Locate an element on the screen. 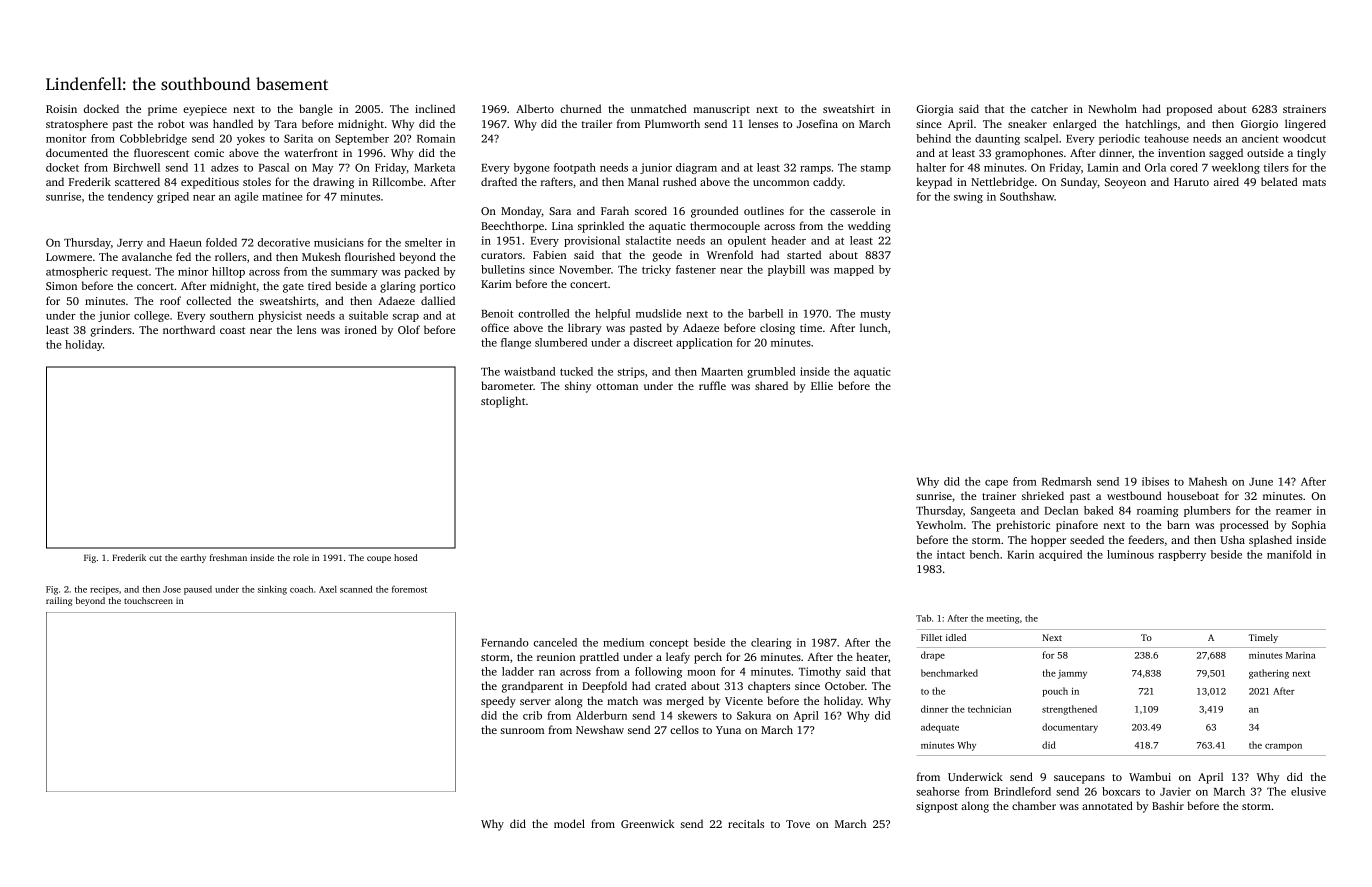 This screenshot has height=887, width=1372. Yewholm is located at coordinates (939, 524).
